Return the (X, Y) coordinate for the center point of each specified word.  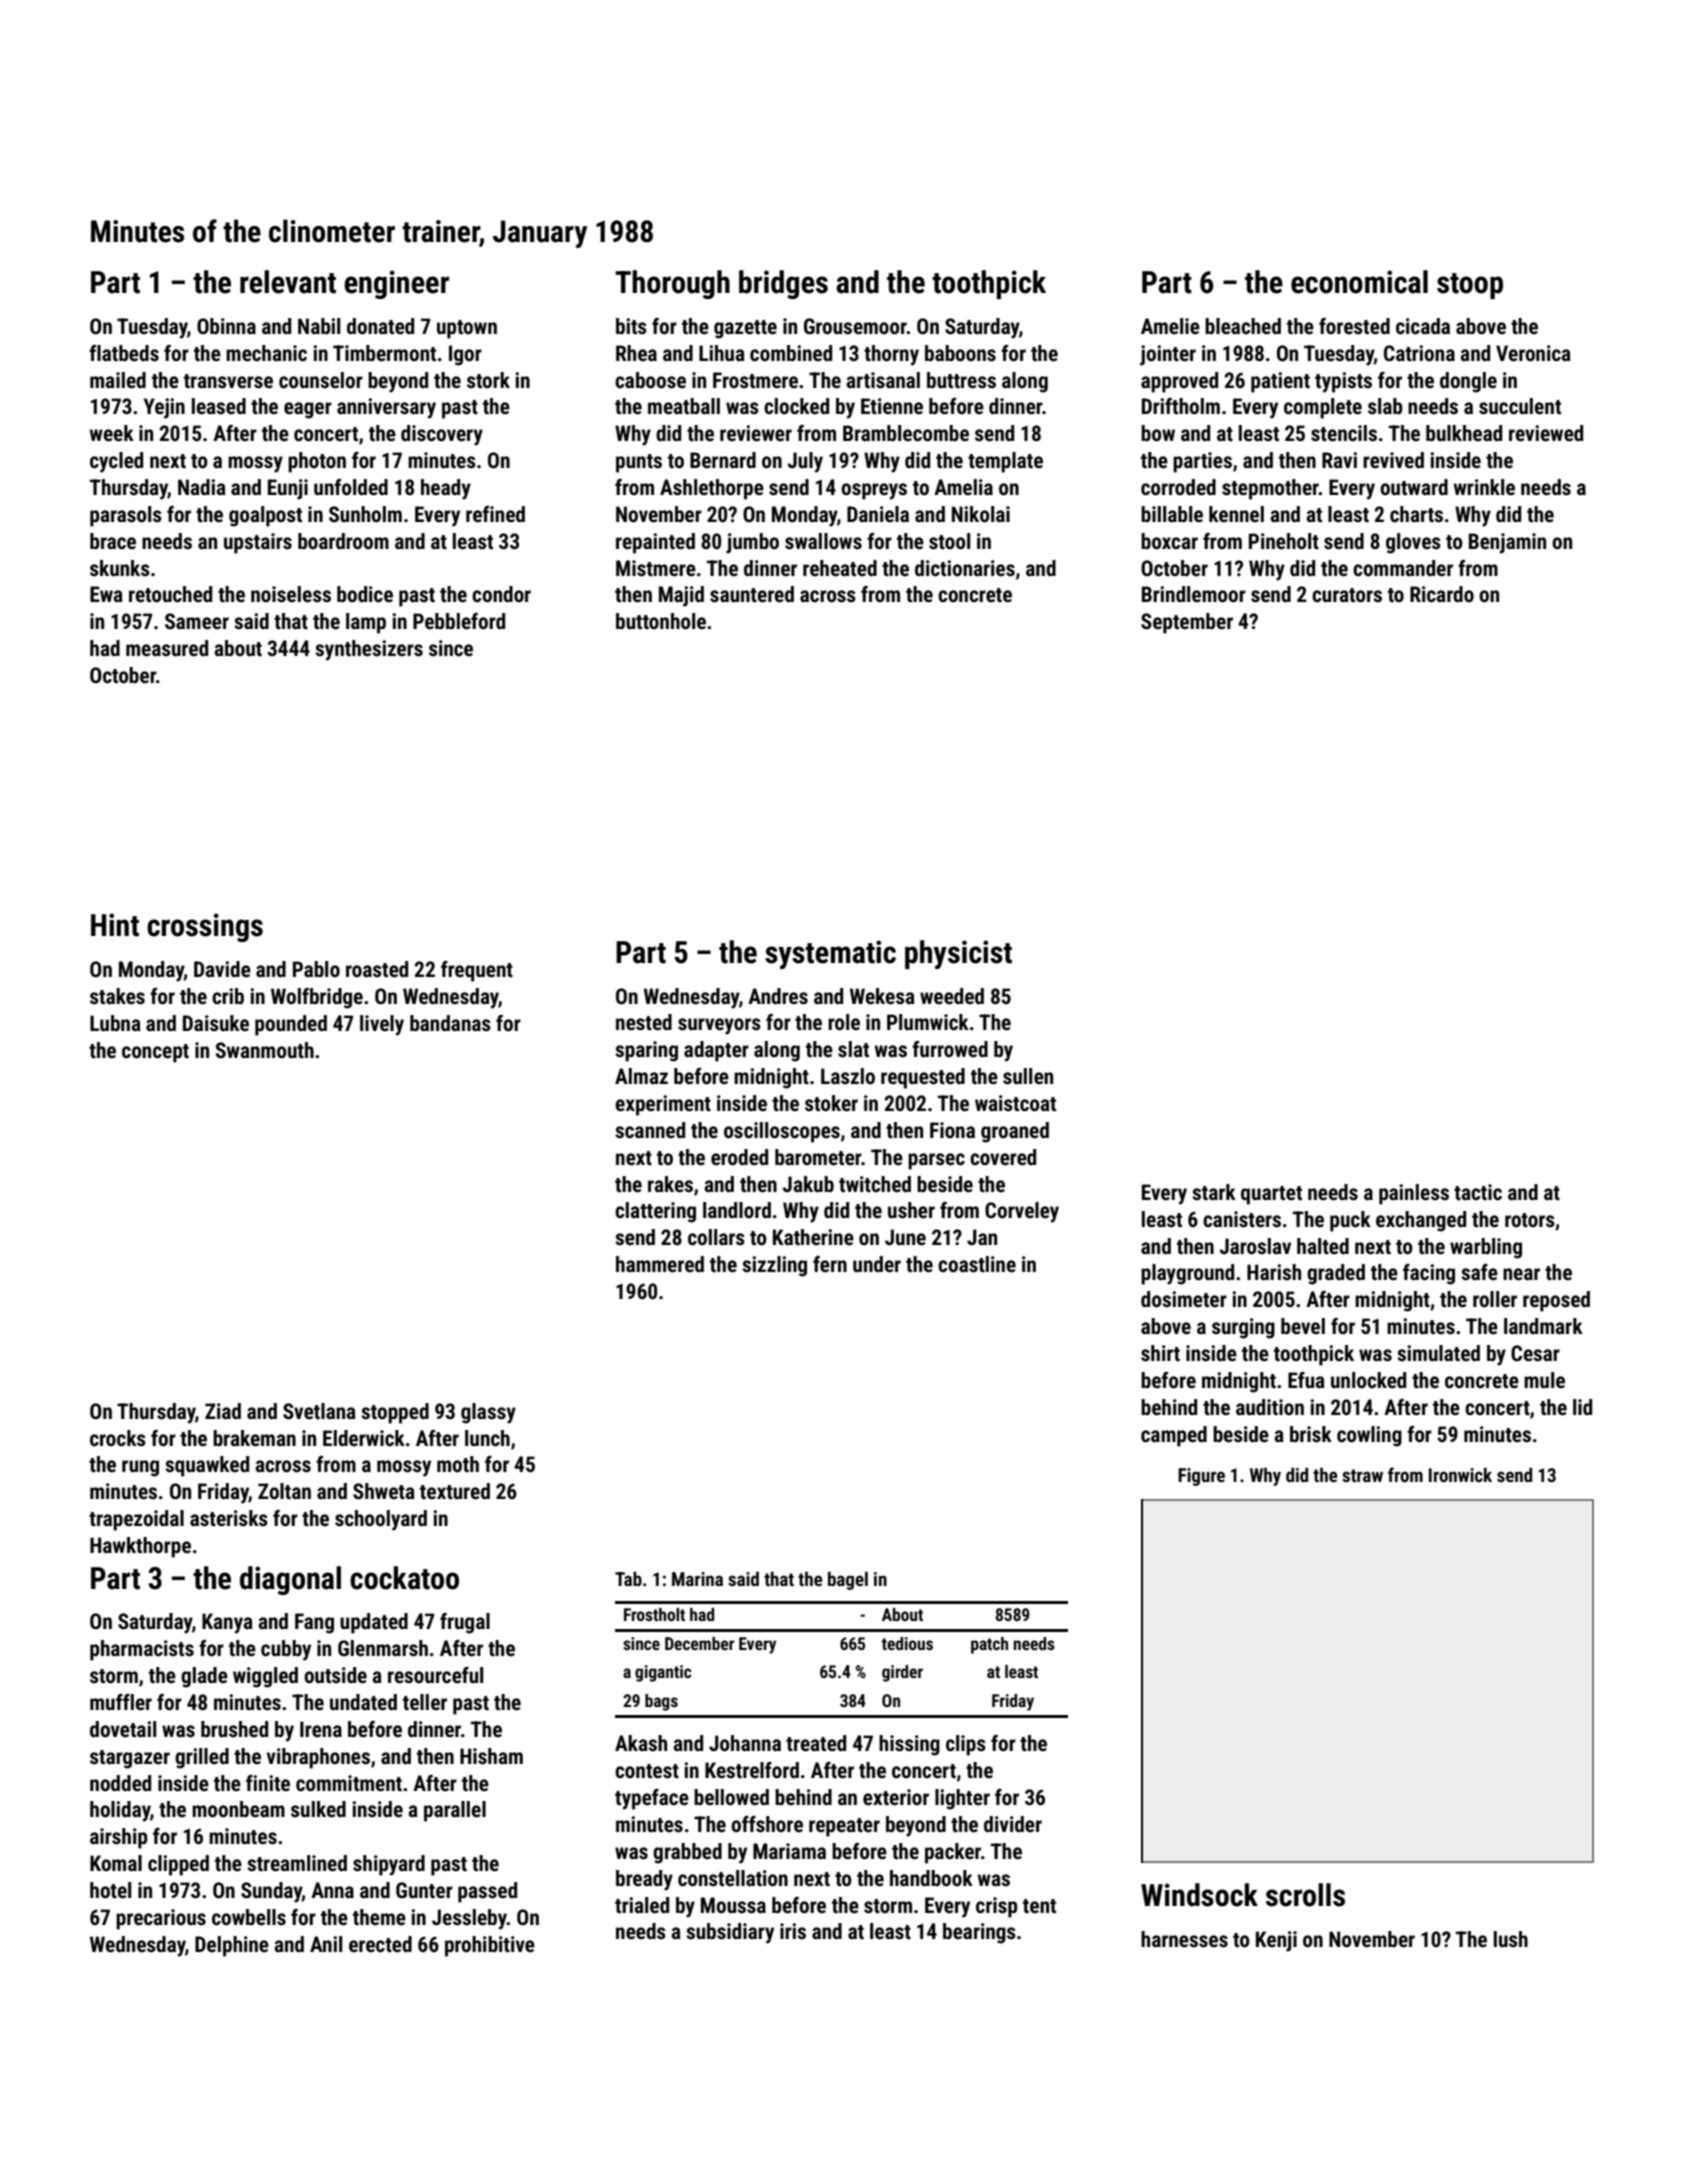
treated (816, 1743)
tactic (1478, 1192)
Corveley (1022, 1212)
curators (1347, 595)
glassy (488, 1413)
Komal (116, 1863)
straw (1362, 1475)
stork (488, 380)
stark (1214, 1192)
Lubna (115, 1023)
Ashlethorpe (712, 489)
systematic (830, 954)
